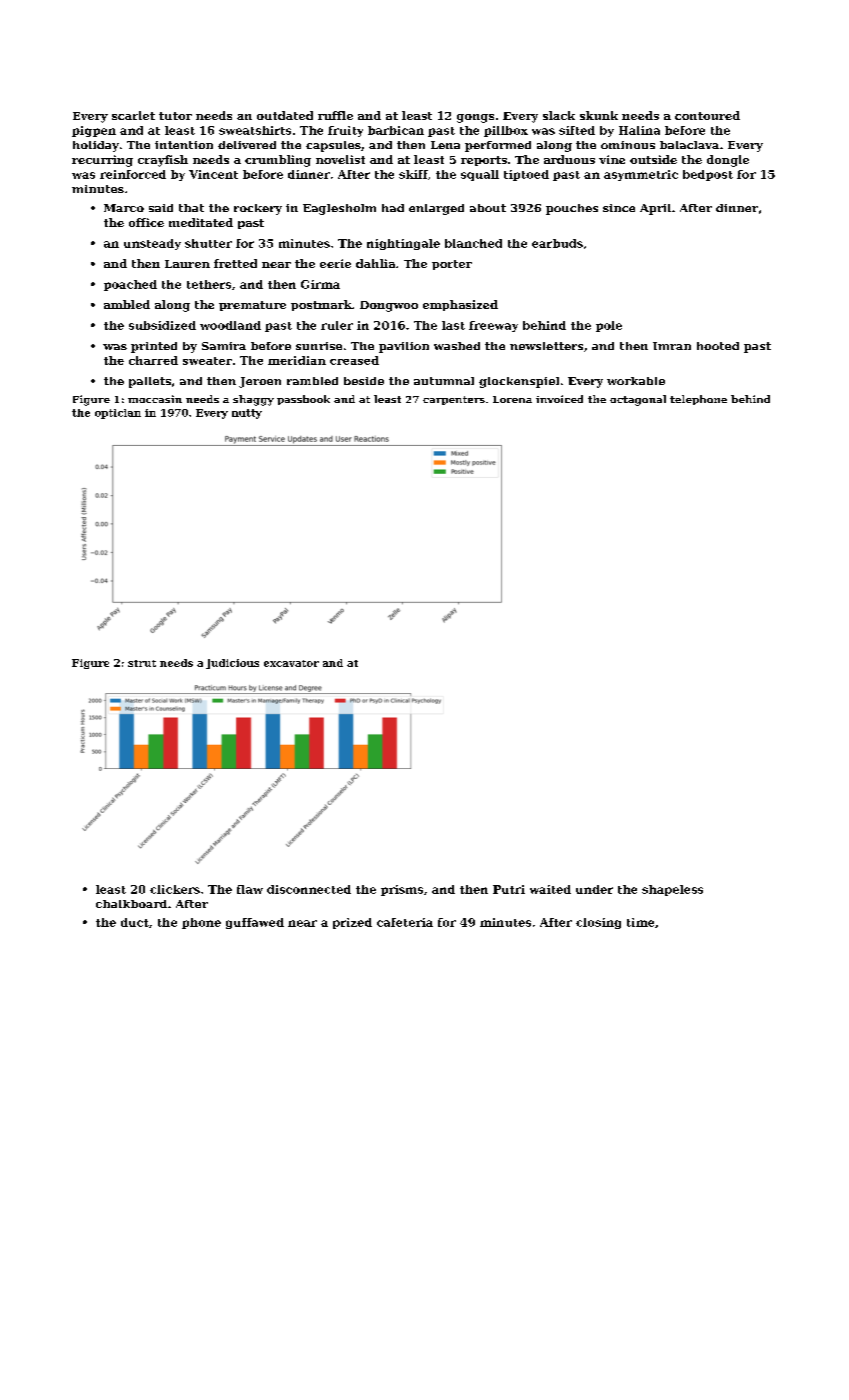  What do you see at coordinates (232, 664) in the screenshot?
I see `judicious` at bounding box center [232, 664].
